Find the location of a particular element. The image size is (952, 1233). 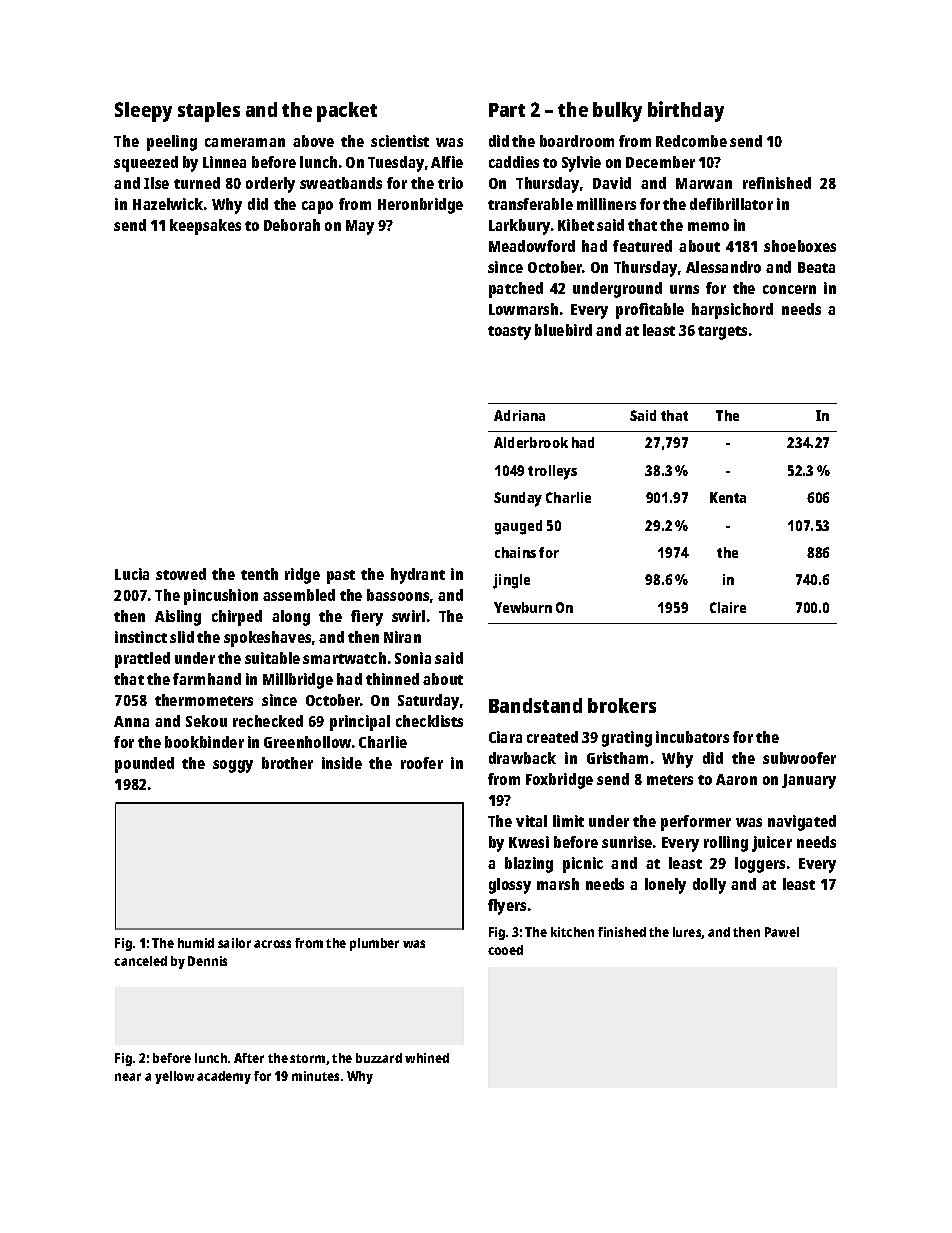

packet is located at coordinates (347, 112).
